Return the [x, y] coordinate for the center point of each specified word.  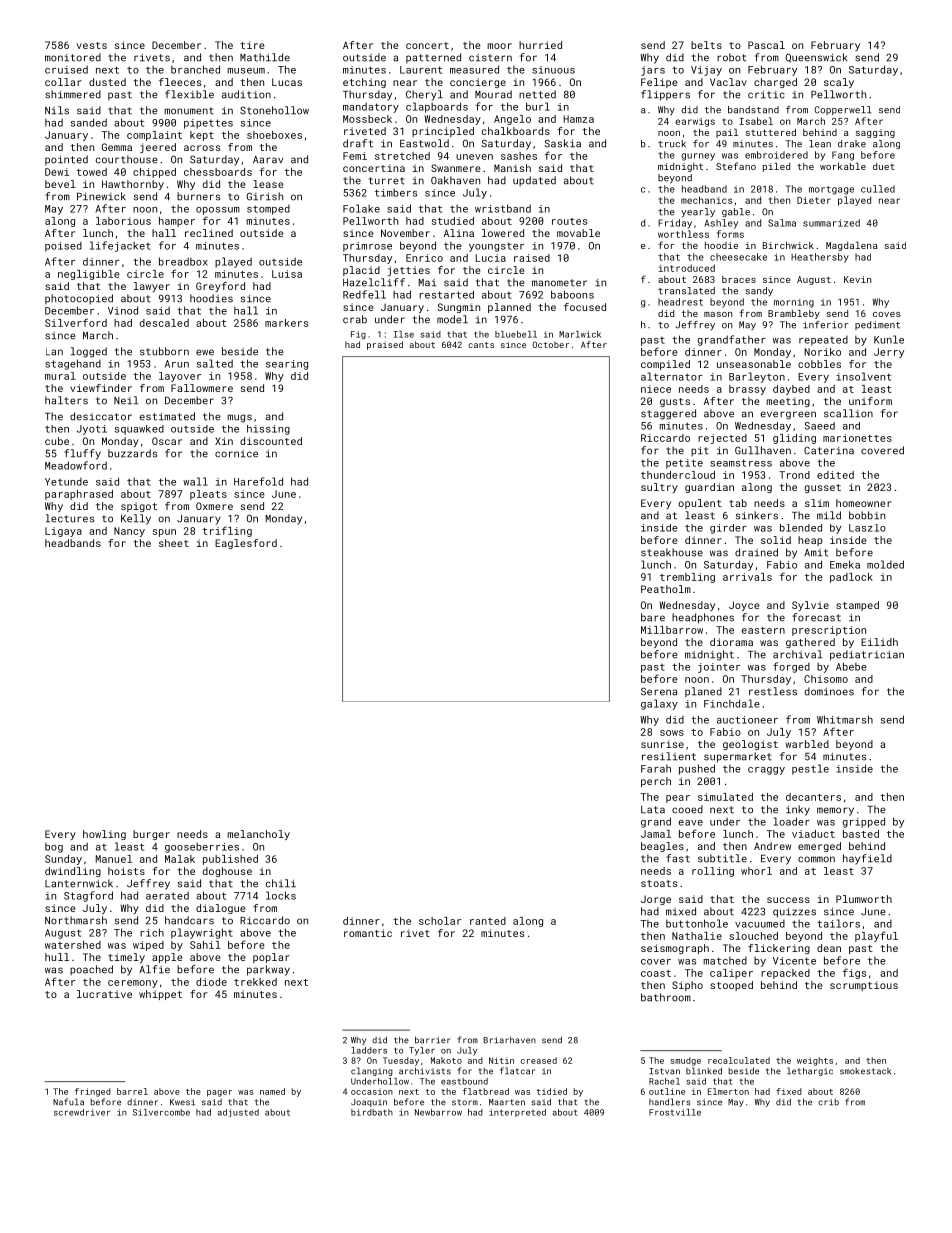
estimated [167, 416]
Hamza [578, 119]
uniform [870, 401]
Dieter [814, 200]
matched [725, 961]
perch [656, 782]
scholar [440, 921]
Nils [57, 110]
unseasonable [754, 364]
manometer [559, 283]
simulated [725, 797]
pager [219, 1093]
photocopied [79, 299]
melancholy [258, 835]
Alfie [154, 969]
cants [481, 345]
